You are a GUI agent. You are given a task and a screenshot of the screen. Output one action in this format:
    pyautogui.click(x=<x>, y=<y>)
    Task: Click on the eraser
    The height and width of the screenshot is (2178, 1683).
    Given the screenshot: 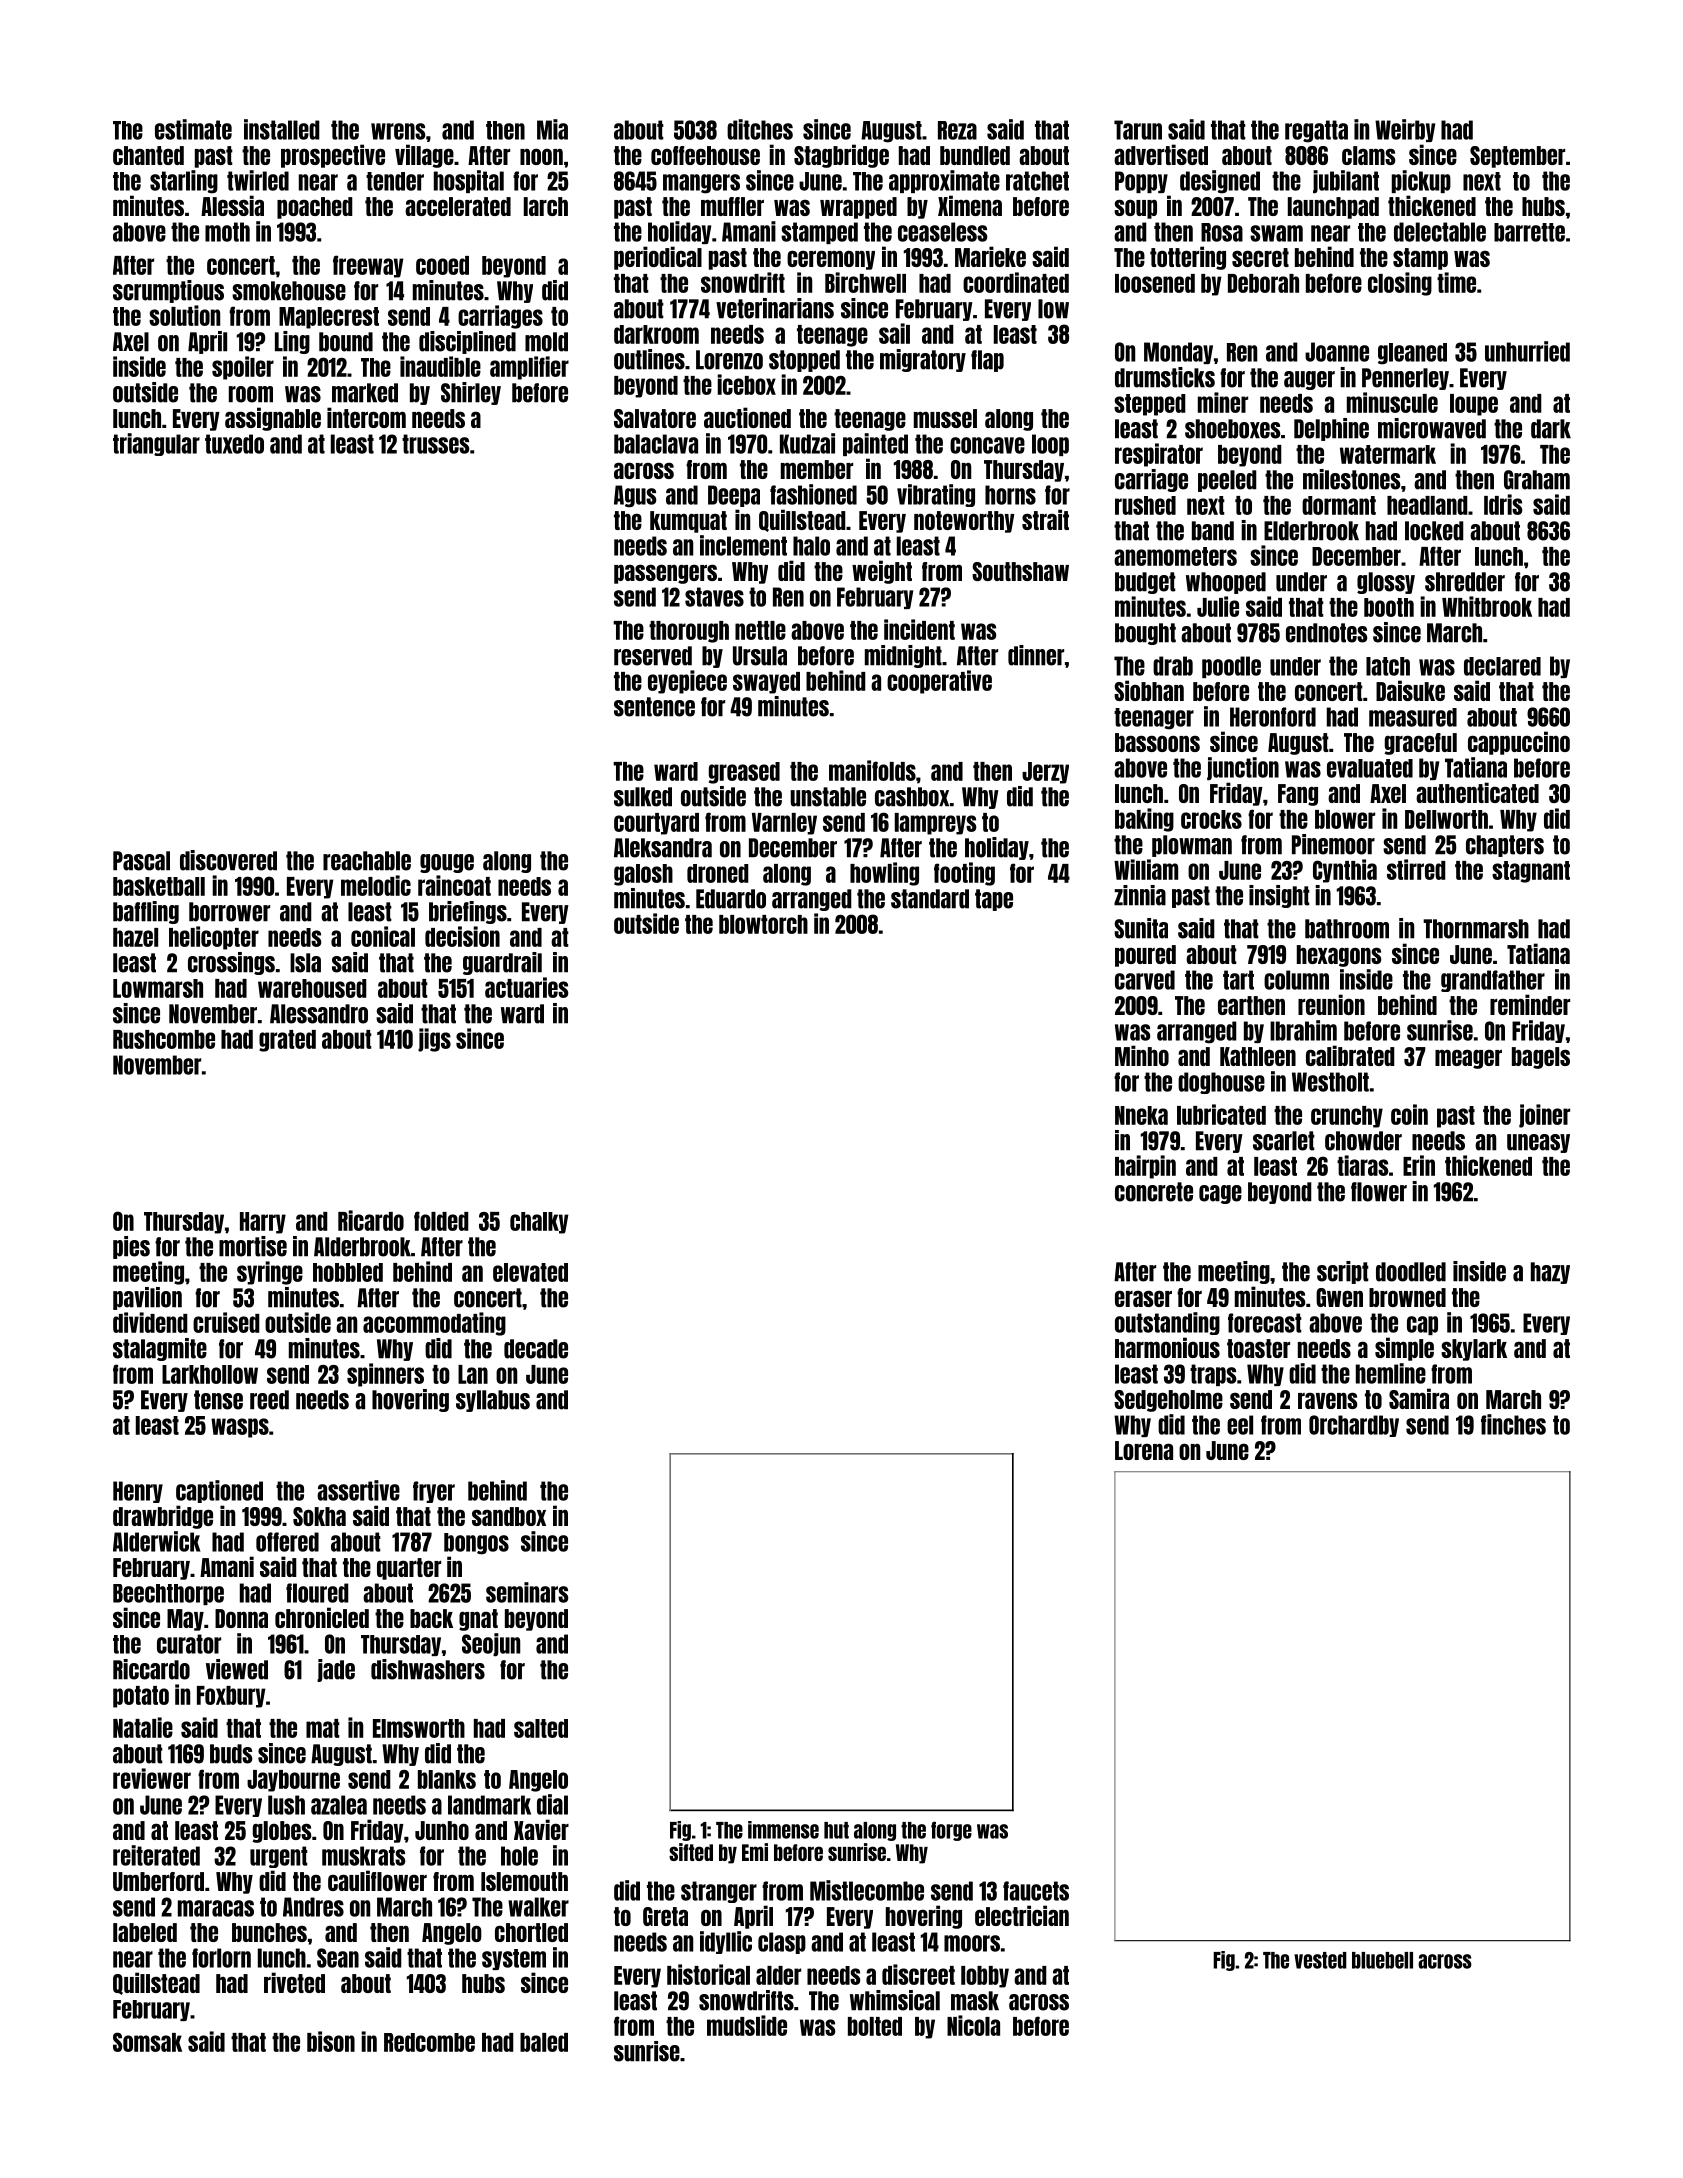 What is the action you would take?
    pyautogui.click(x=1143, y=1298)
